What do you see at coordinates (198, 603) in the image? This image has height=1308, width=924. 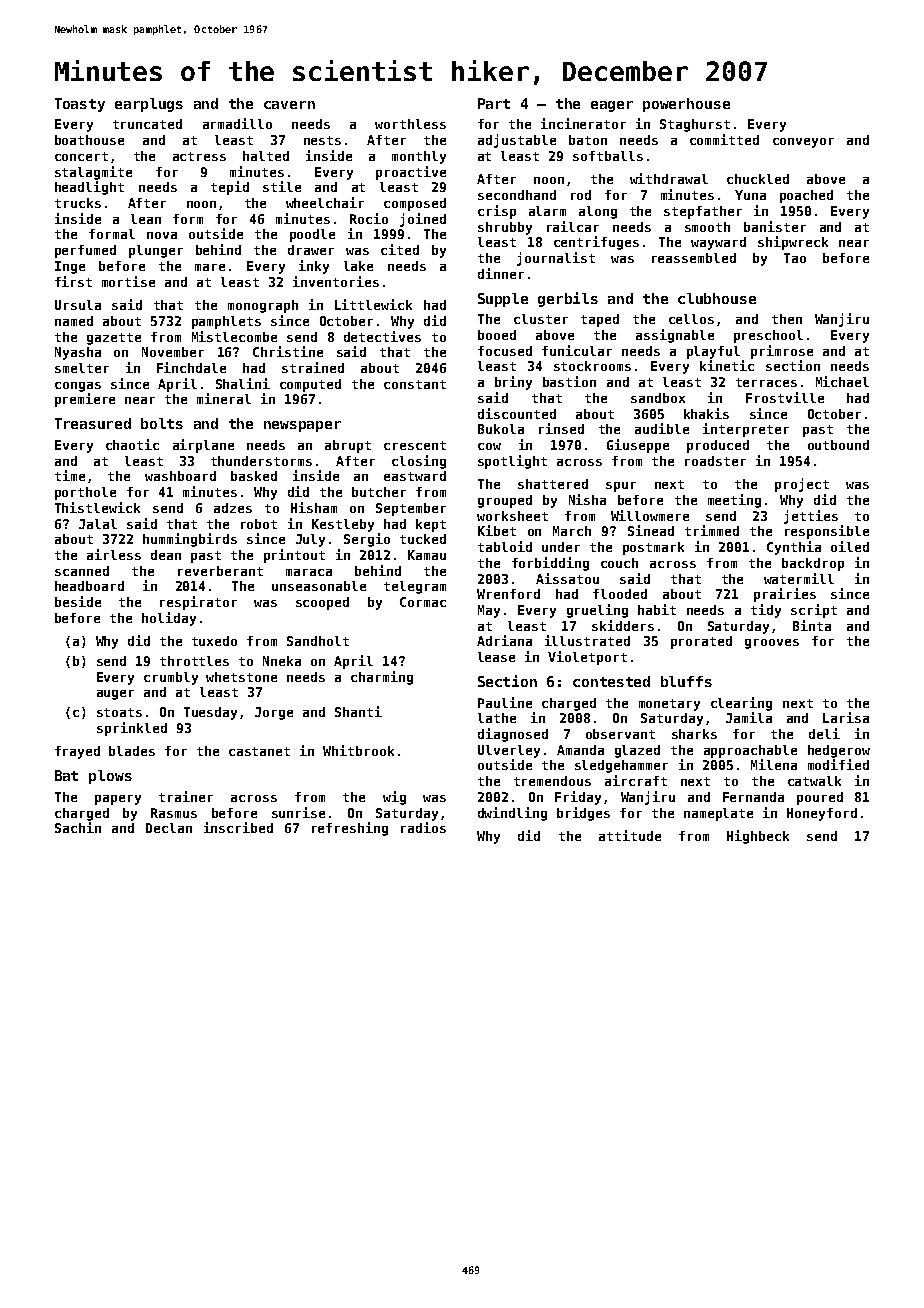 I see `respirator` at bounding box center [198, 603].
